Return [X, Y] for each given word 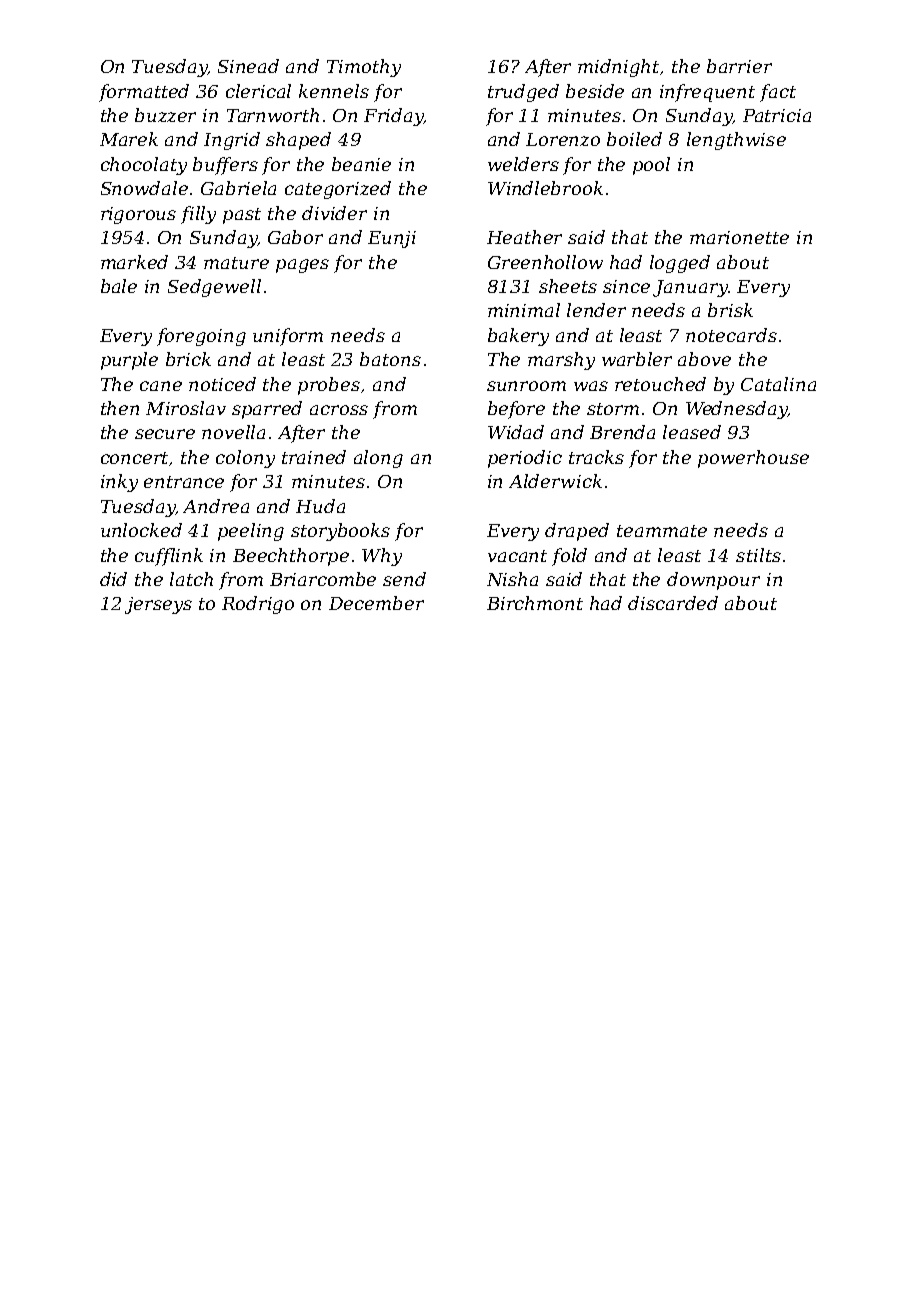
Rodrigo [258, 605]
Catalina [778, 384]
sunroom [526, 386]
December [376, 603]
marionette [739, 237]
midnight [618, 68]
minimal [524, 310]
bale [119, 286]
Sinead [248, 66]
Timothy [364, 68]
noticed [222, 384]
